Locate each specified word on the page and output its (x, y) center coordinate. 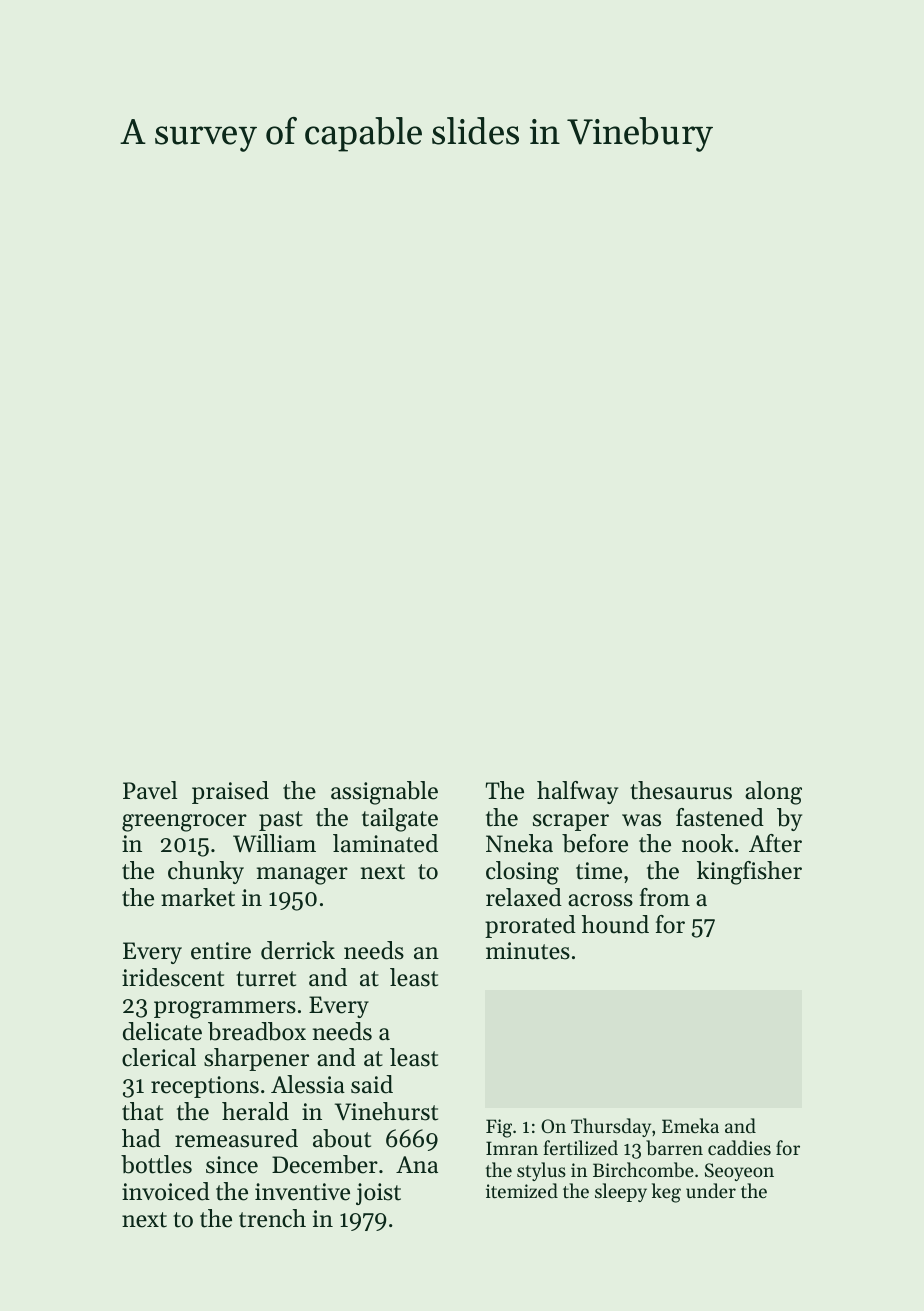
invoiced (166, 1191)
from (665, 897)
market (198, 897)
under (711, 1190)
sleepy (621, 1192)
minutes (528, 951)
